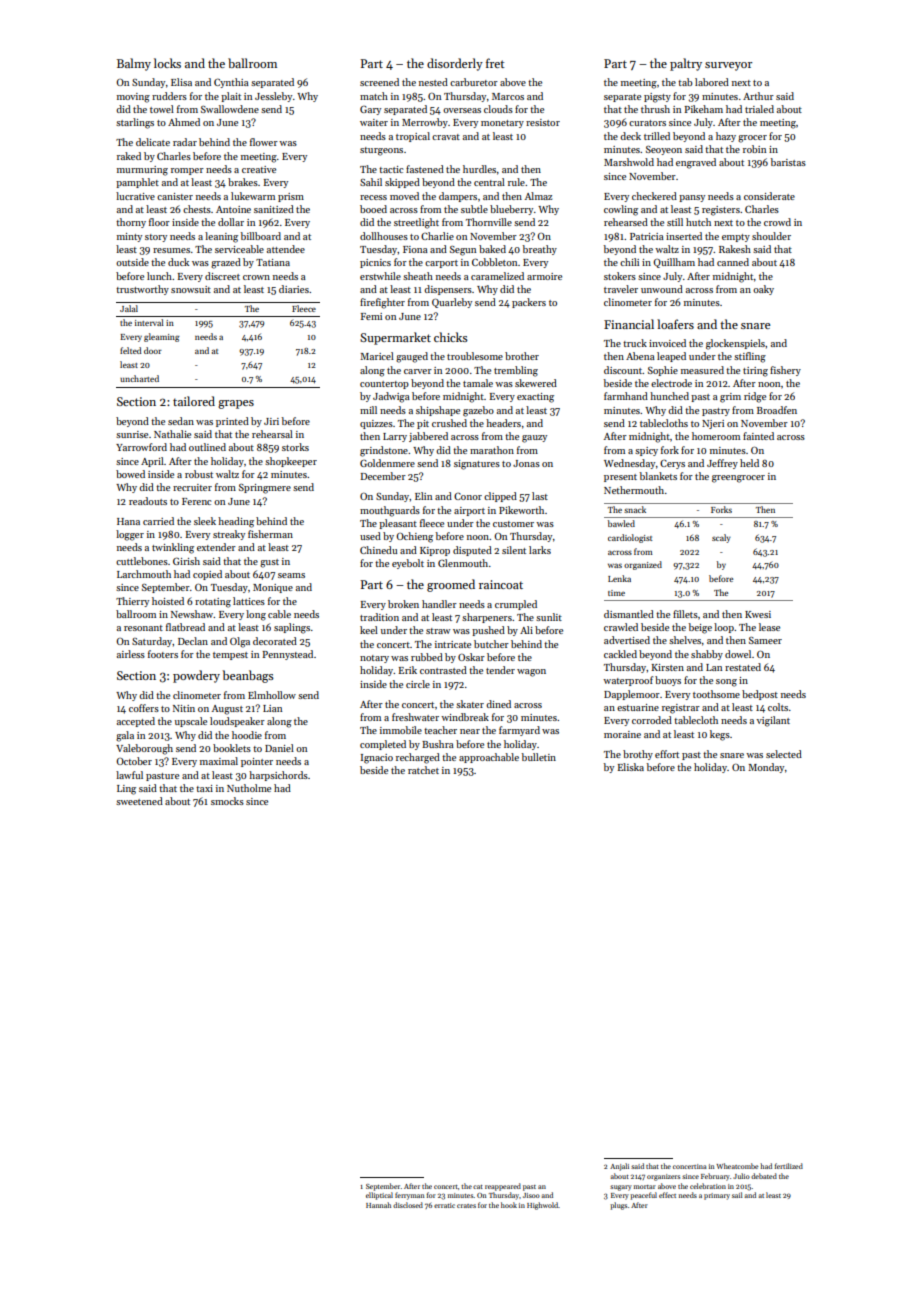  I want to click on fertilized, so click(789, 1166).
